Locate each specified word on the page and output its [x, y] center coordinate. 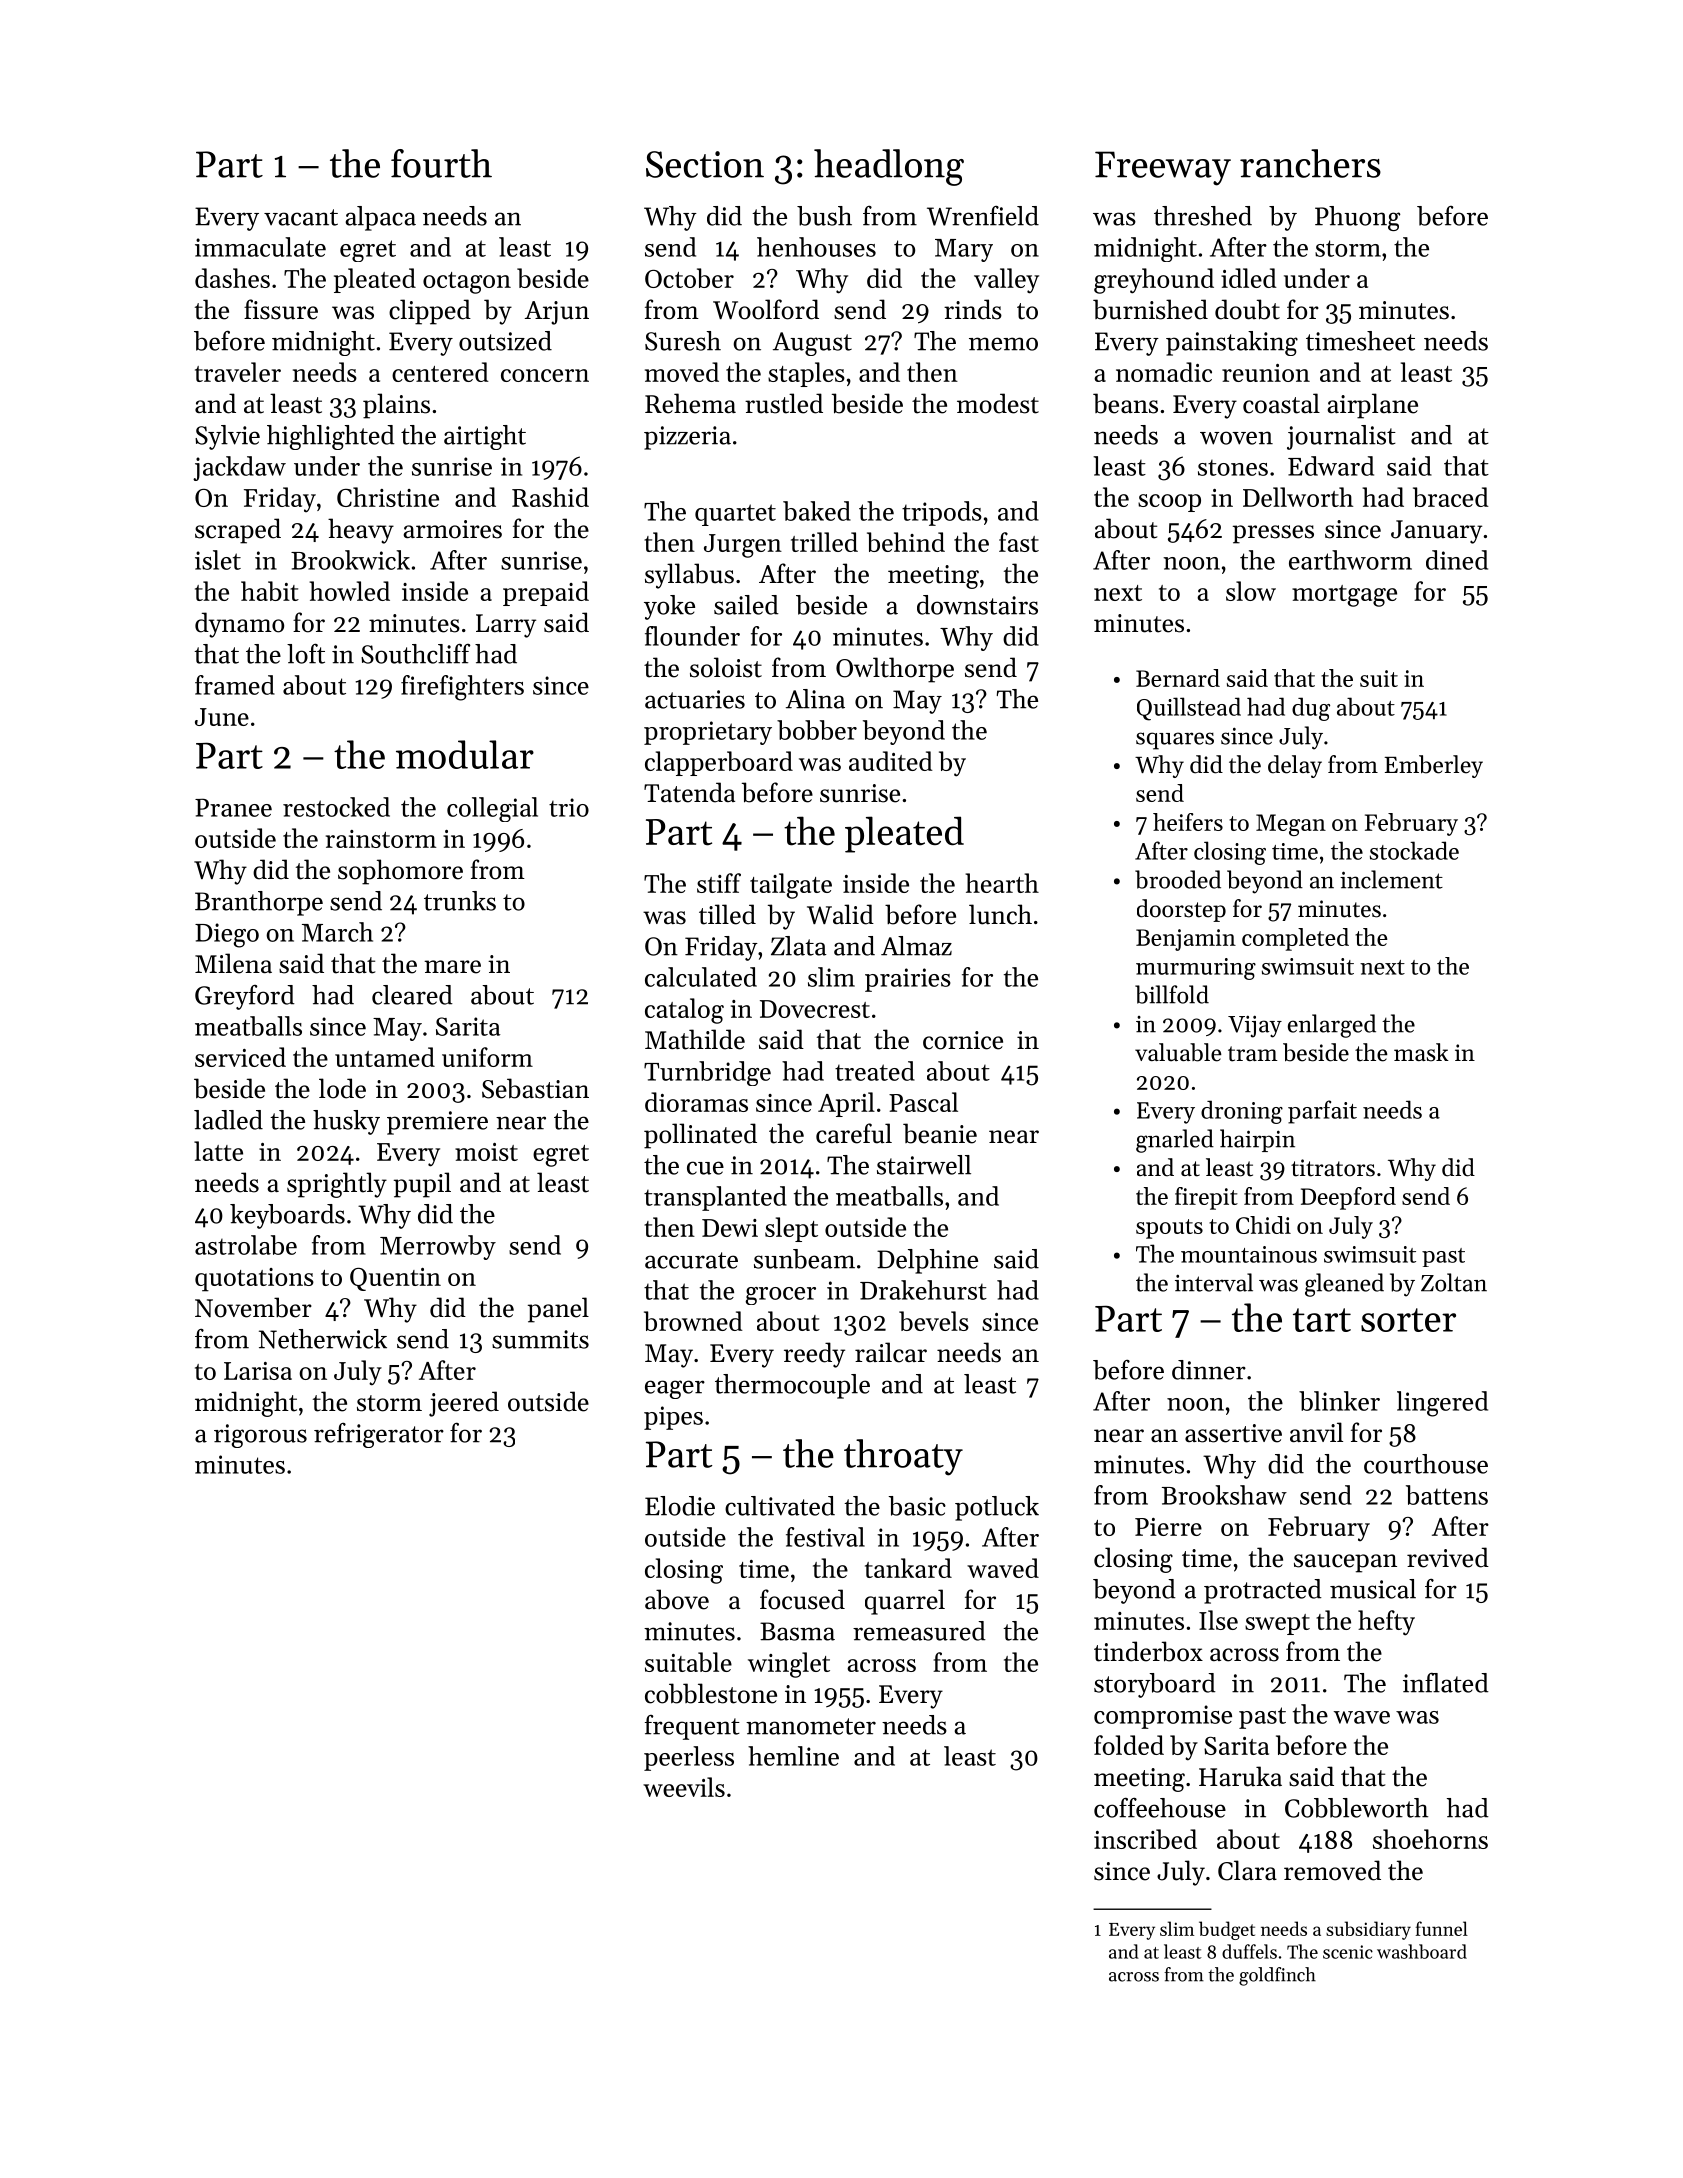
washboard [1422, 1951]
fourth [441, 163]
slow [1251, 591]
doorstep [1181, 910]
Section [705, 164]
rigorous [260, 1436]
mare [452, 967]
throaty [903, 1457]
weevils [684, 1787]
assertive [1233, 1433]
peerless [689, 1758]
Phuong [1357, 218]
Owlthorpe [895, 670]
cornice [963, 1040]
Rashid [550, 497]
